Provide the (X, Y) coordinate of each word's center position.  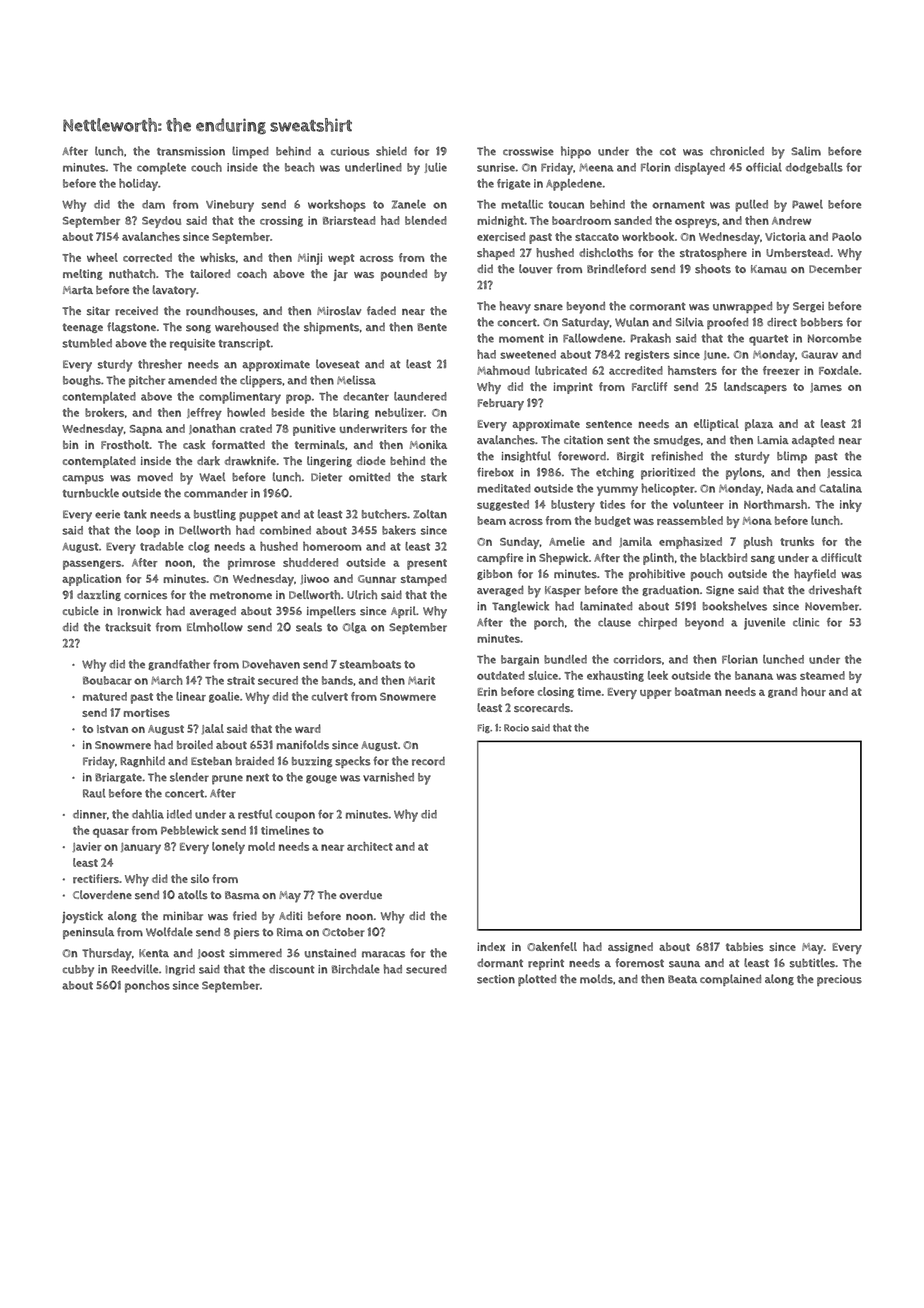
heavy (515, 307)
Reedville (135, 969)
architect (370, 846)
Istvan (112, 729)
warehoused (246, 327)
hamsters (692, 370)
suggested (503, 505)
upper (656, 694)
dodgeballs (814, 168)
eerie (107, 514)
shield (391, 151)
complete (161, 168)
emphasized (690, 543)
